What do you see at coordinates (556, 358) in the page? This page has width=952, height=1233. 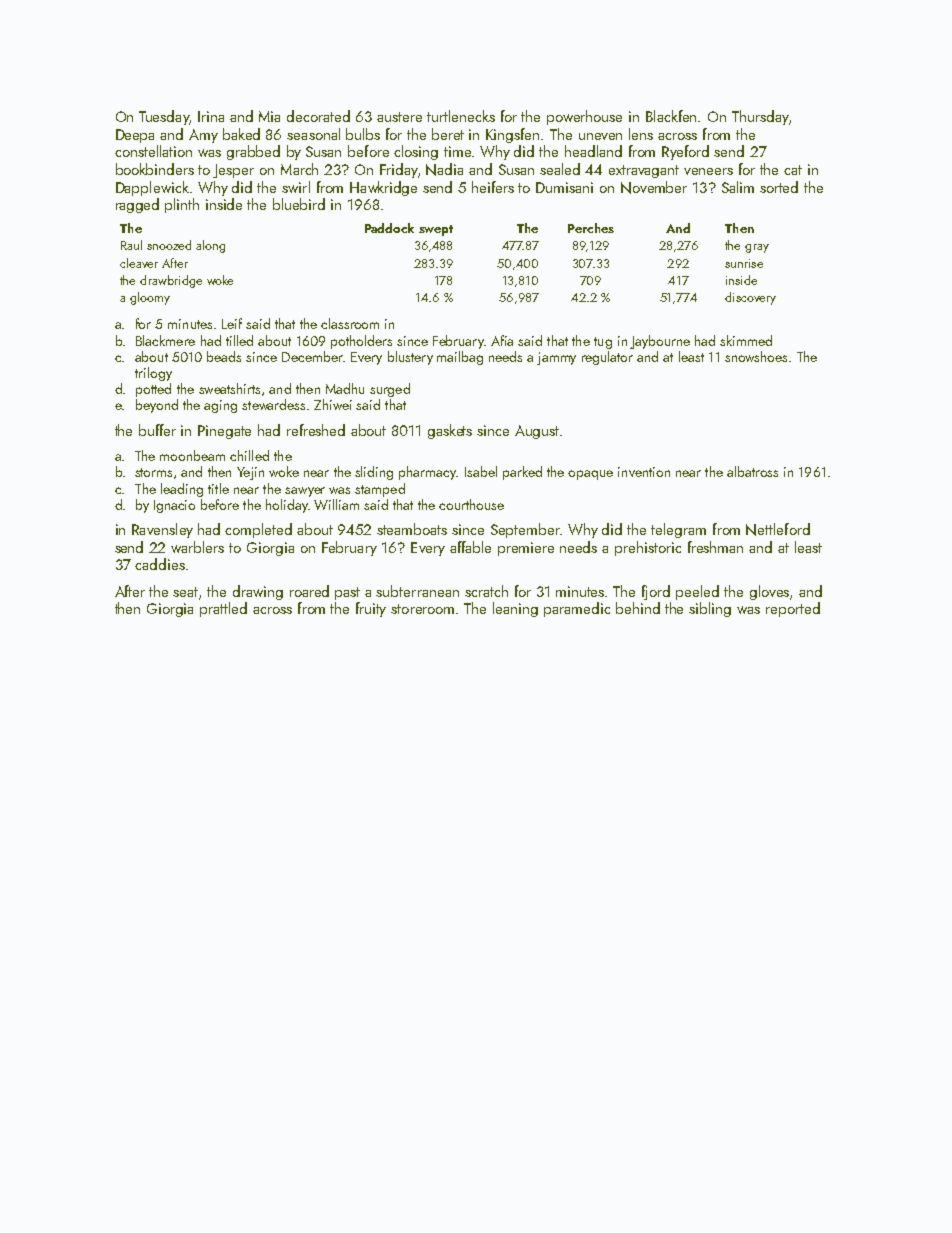 I see `jammy` at bounding box center [556, 358].
